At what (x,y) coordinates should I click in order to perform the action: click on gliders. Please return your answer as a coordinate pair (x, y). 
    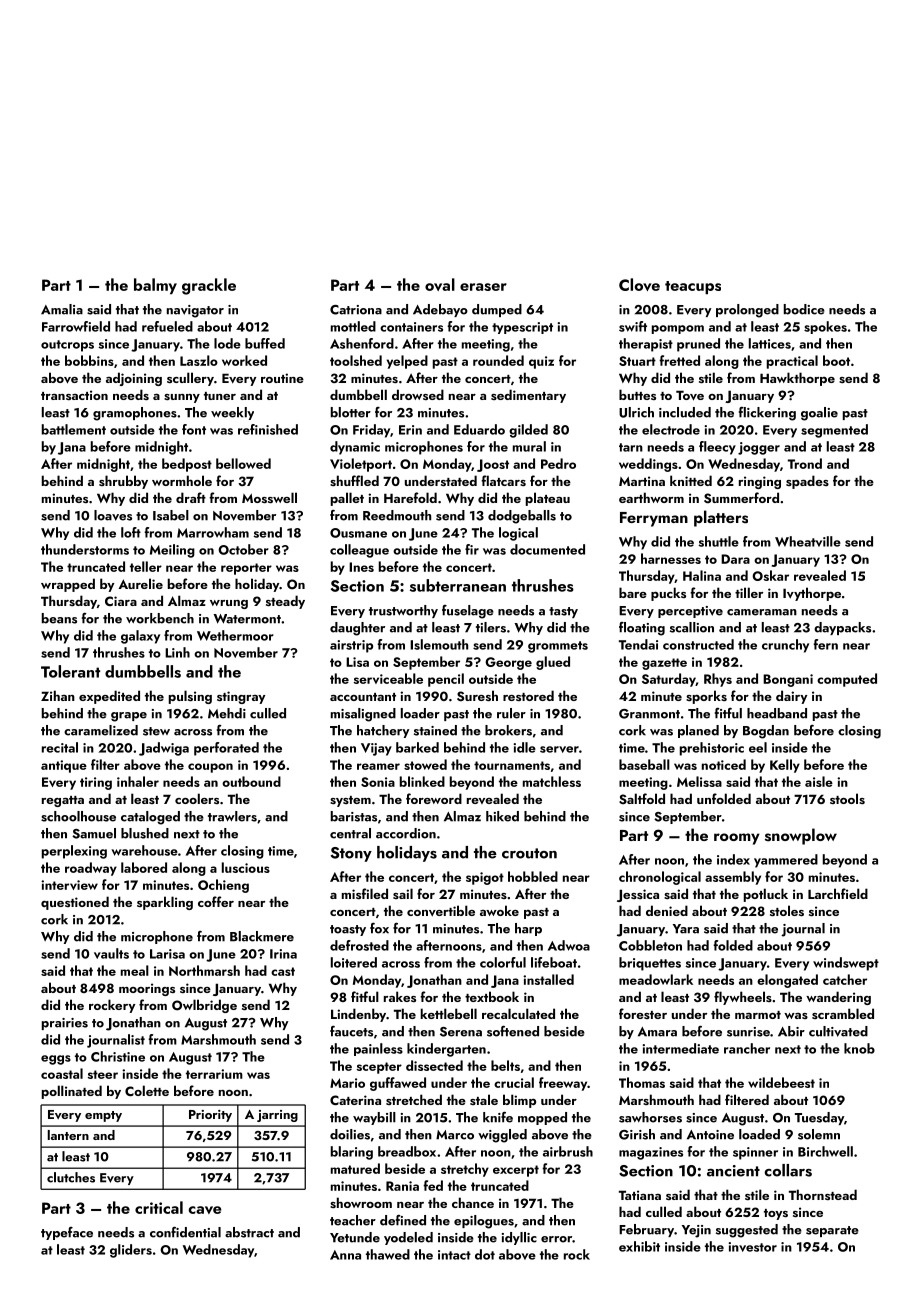
    Looking at the image, I should click on (131, 1251).
